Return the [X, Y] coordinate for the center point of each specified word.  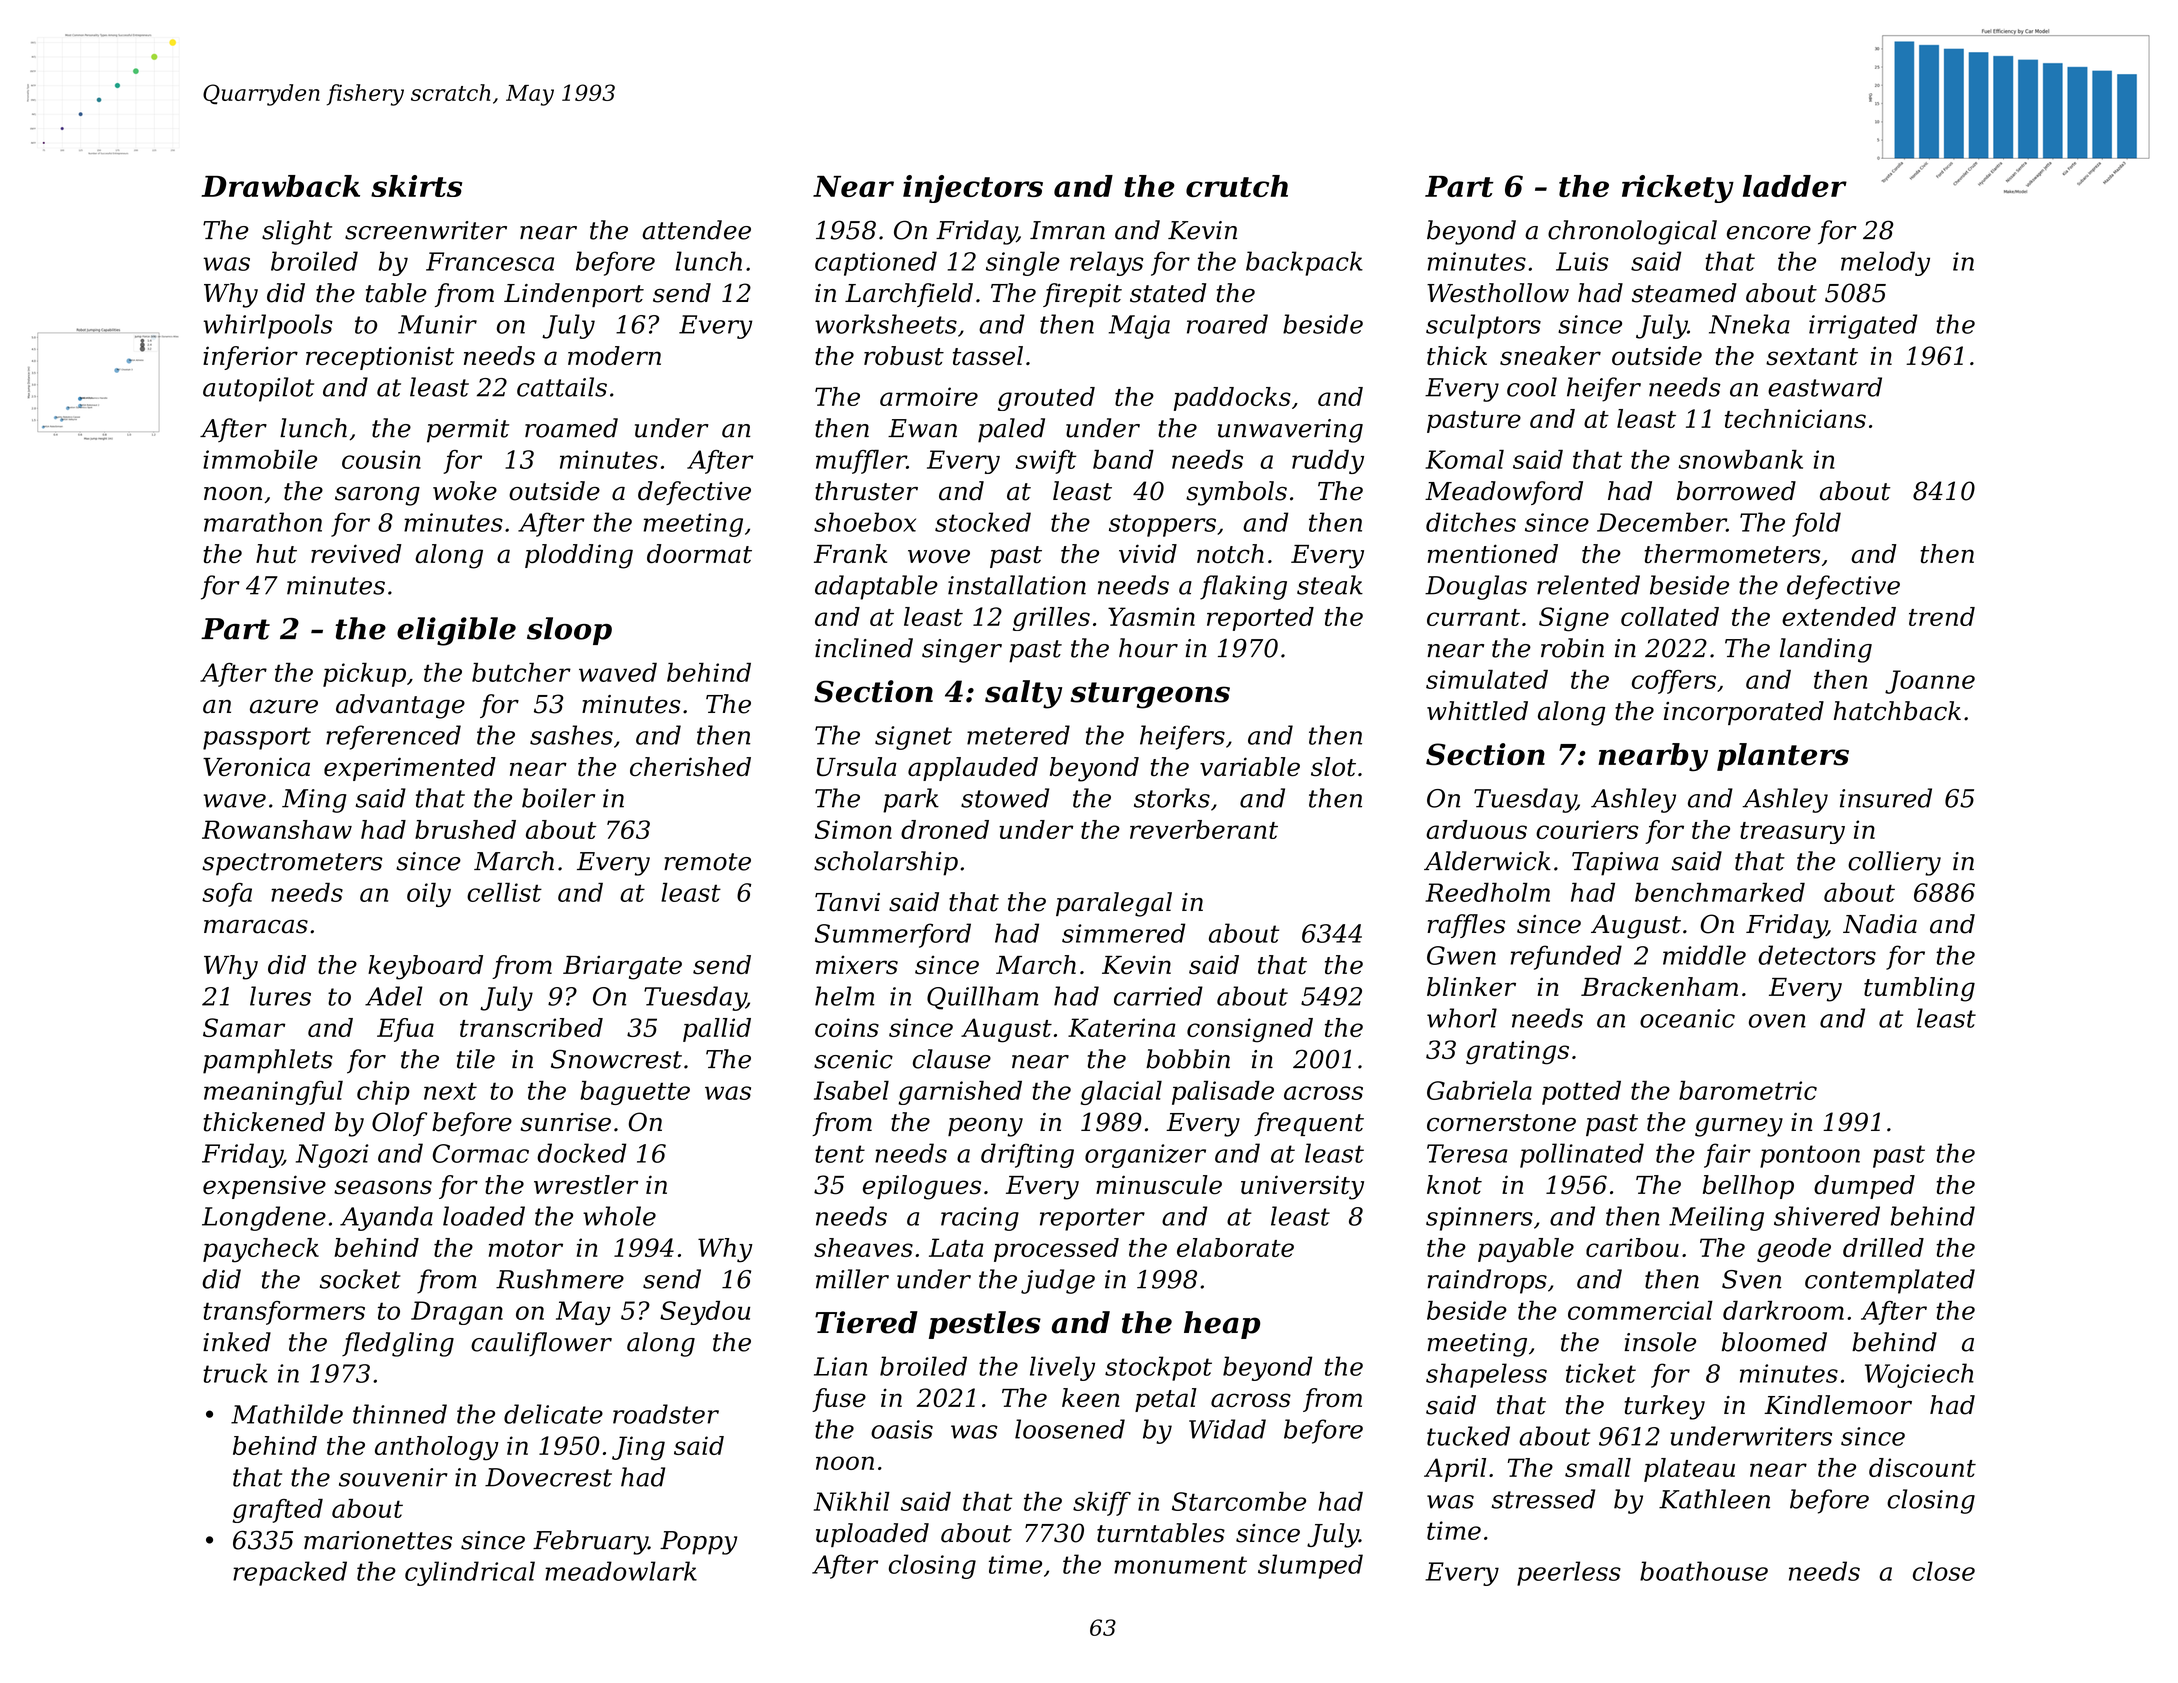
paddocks [1232, 399]
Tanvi [847, 902]
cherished [690, 767]
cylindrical [470, 1573]
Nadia [1880, 924]
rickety [1678, 189]
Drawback [280, 186]
